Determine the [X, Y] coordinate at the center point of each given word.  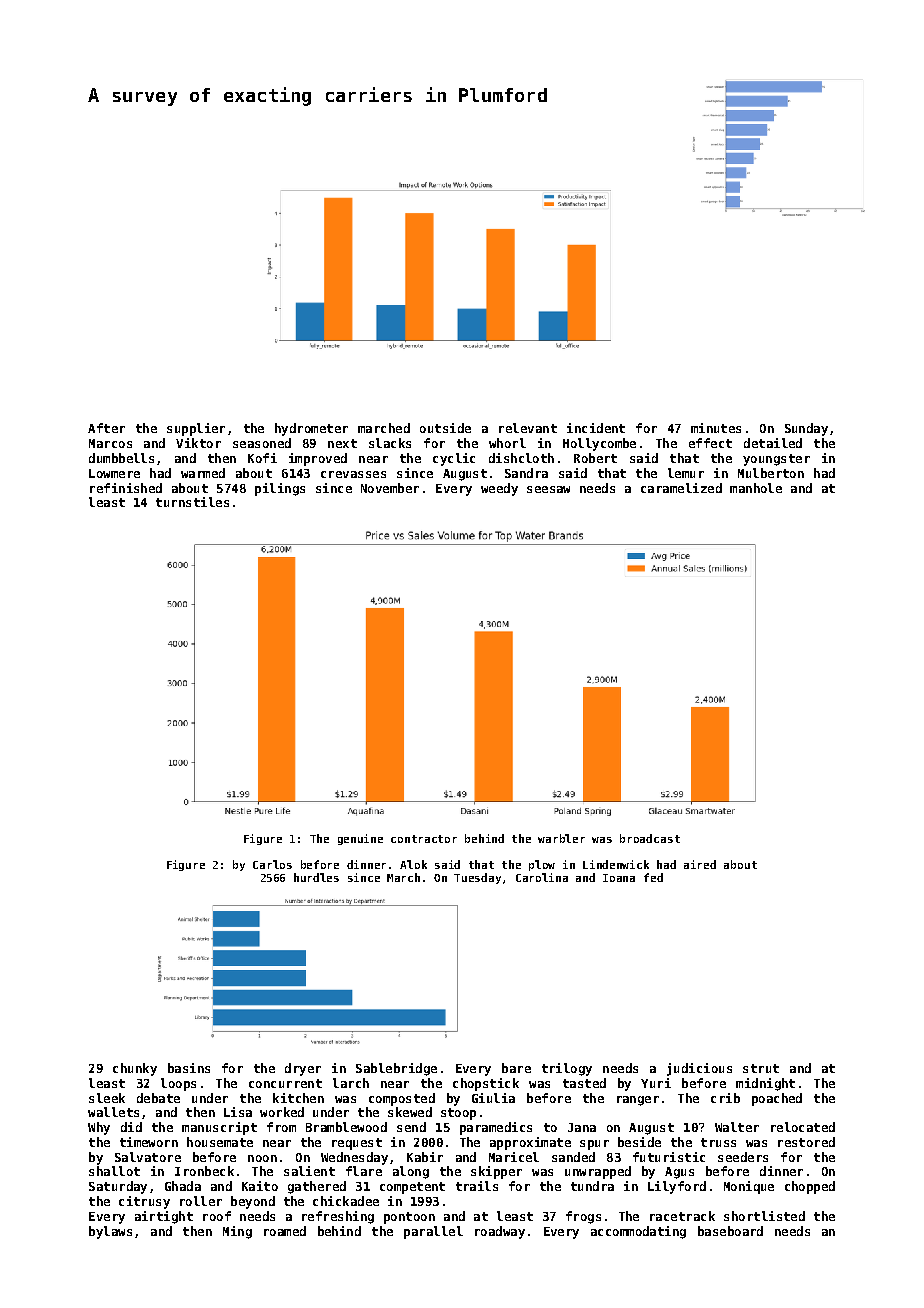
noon [262, 1158]
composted [402, 1099]
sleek [107, 1098]
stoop [458, 1114]
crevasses [353, 474]
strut [761, 1068]
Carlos [272, 864]
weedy [499, 489]
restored [806, 1142]
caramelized [681, 488]
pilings [280, 489]
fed [653, 877]
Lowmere [114, 473]
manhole [756, 488]
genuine [360, 839]
